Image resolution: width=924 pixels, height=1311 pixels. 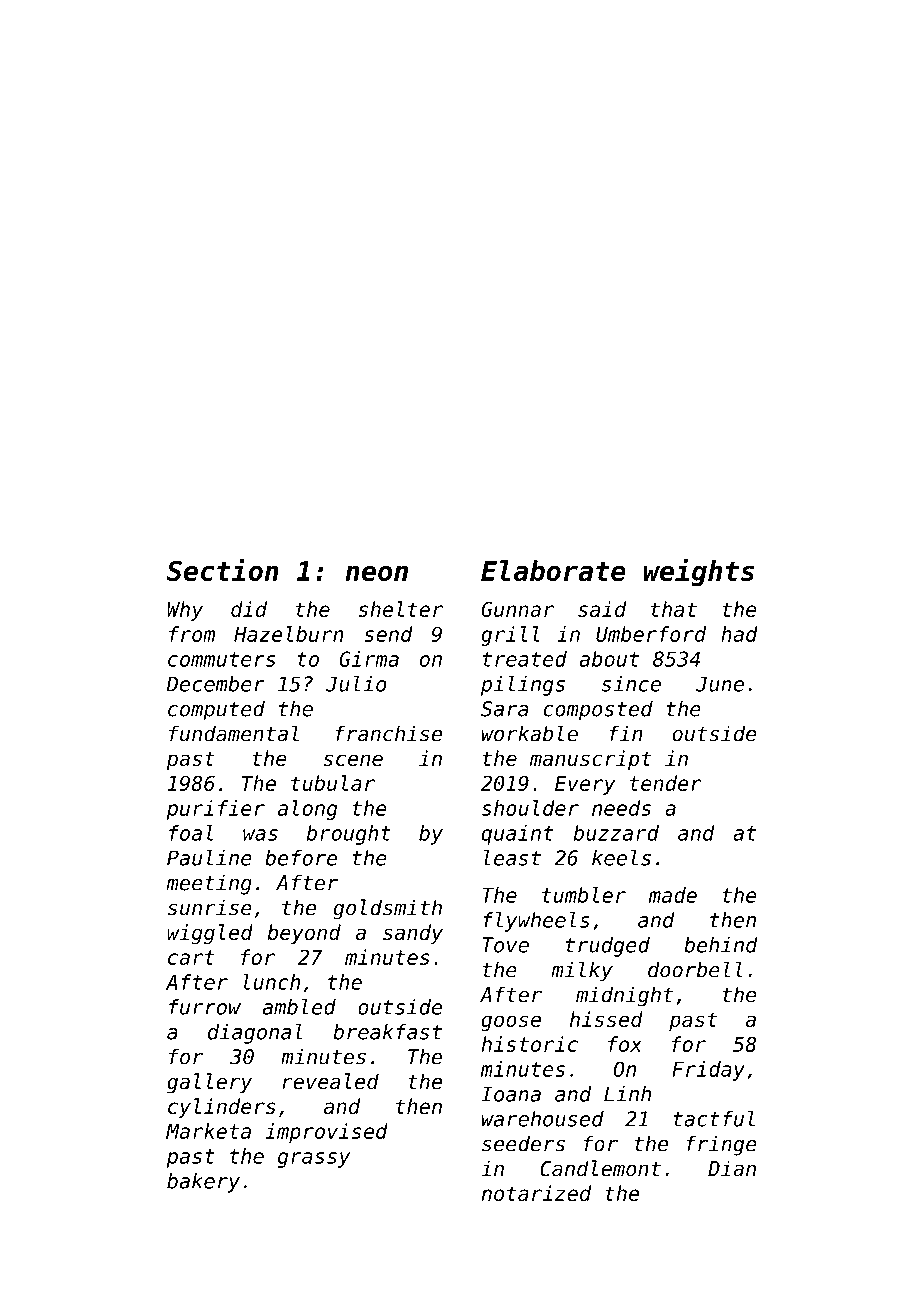 What do you see at coordinates (591, 760) in the screenshot?
I see `manuscript` at bounding box center [591, 760].
